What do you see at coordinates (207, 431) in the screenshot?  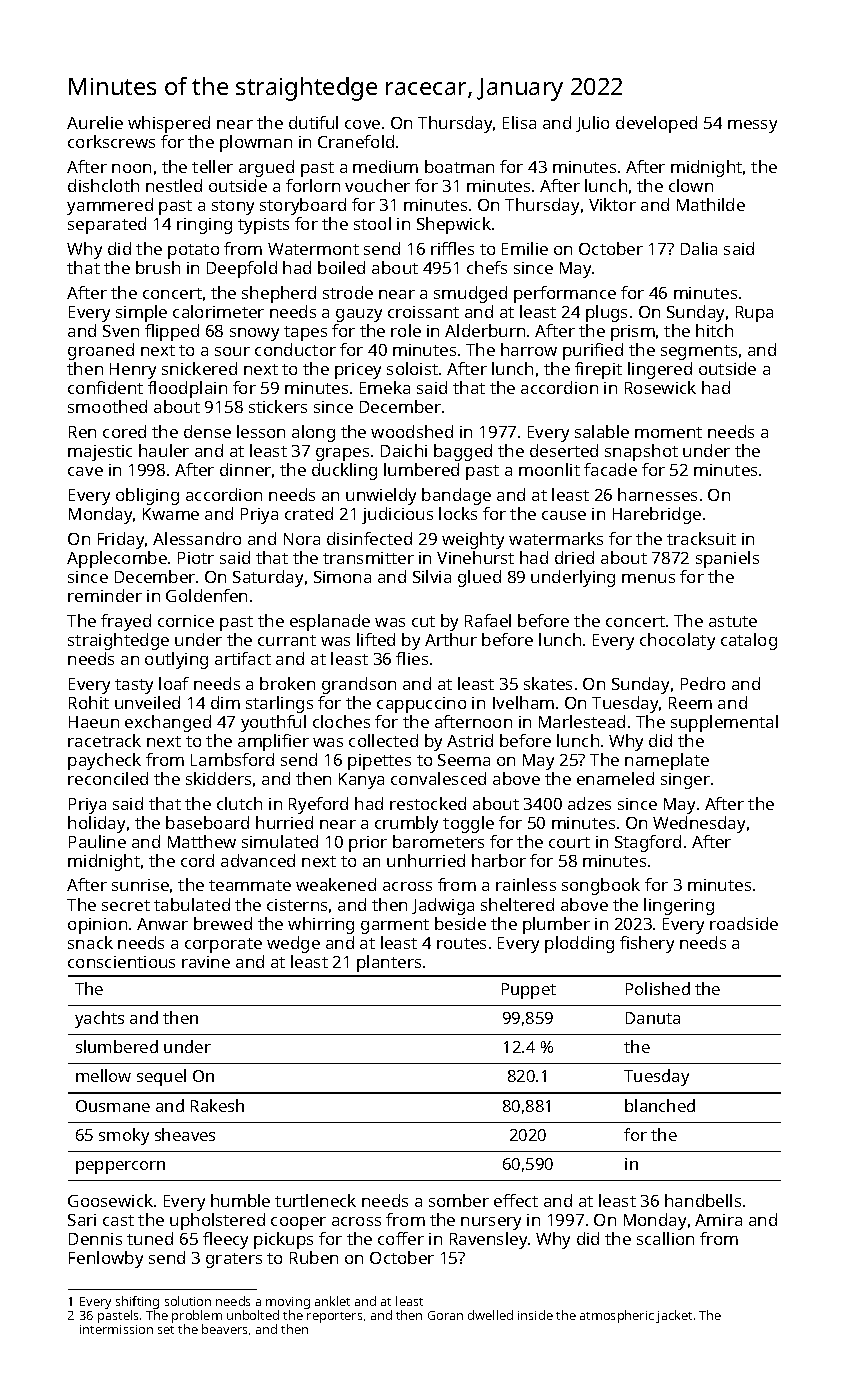 I see `dense` at bounding box center [207, 431].
